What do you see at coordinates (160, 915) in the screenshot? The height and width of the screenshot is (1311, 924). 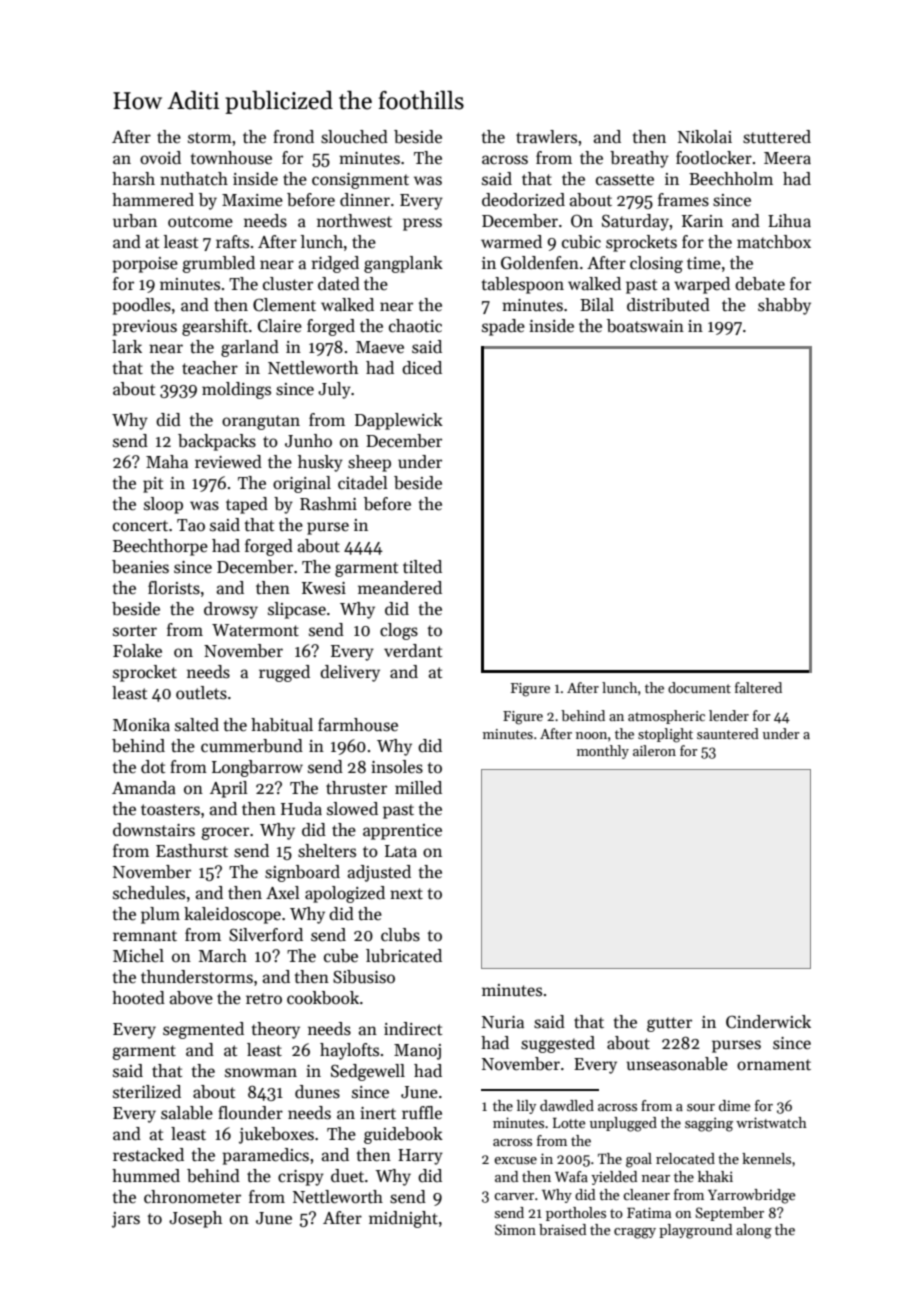 I see `plum` at bounding box center [160, 915].
